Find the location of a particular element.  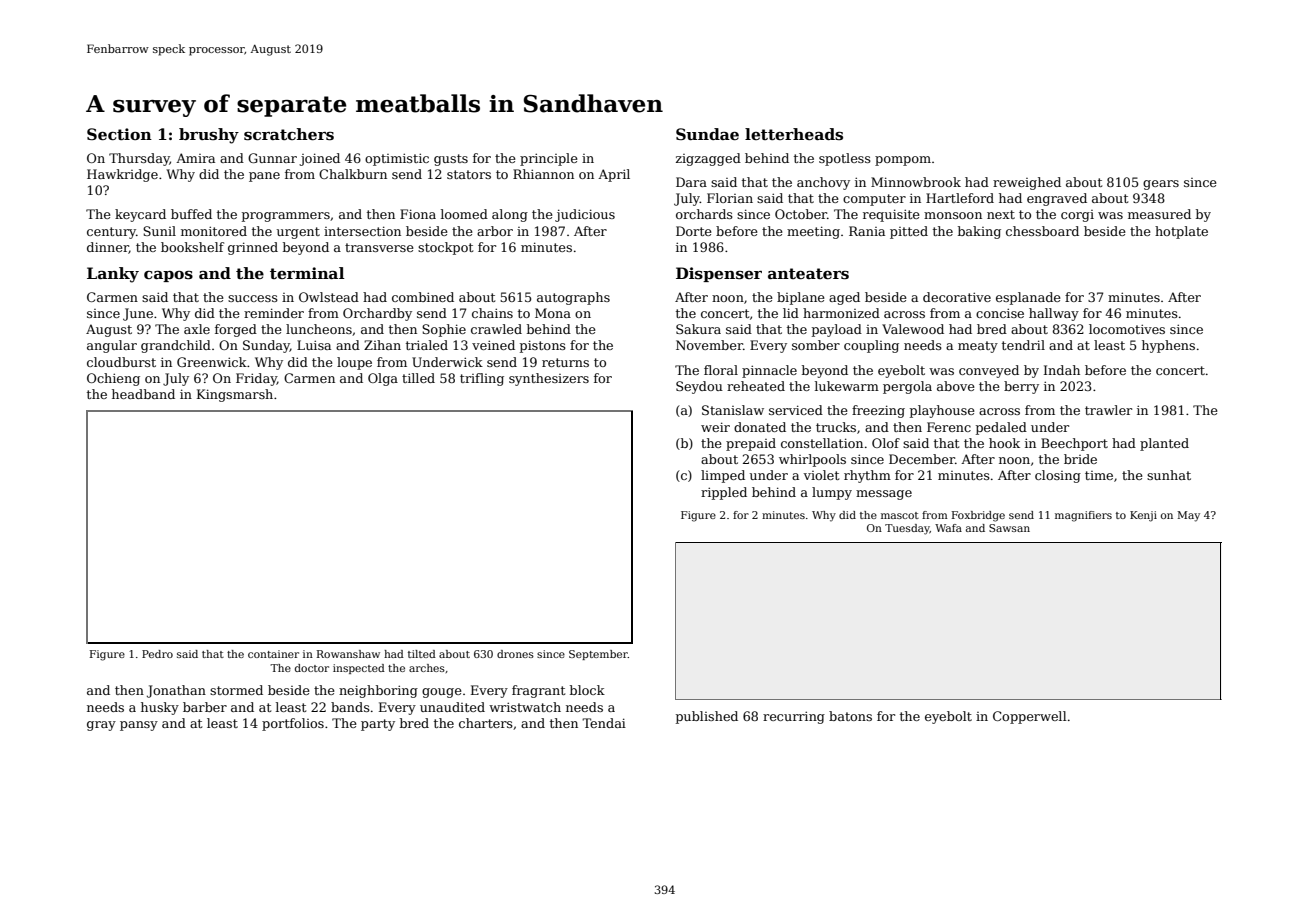

gray is located at coordinates (101, 726).
